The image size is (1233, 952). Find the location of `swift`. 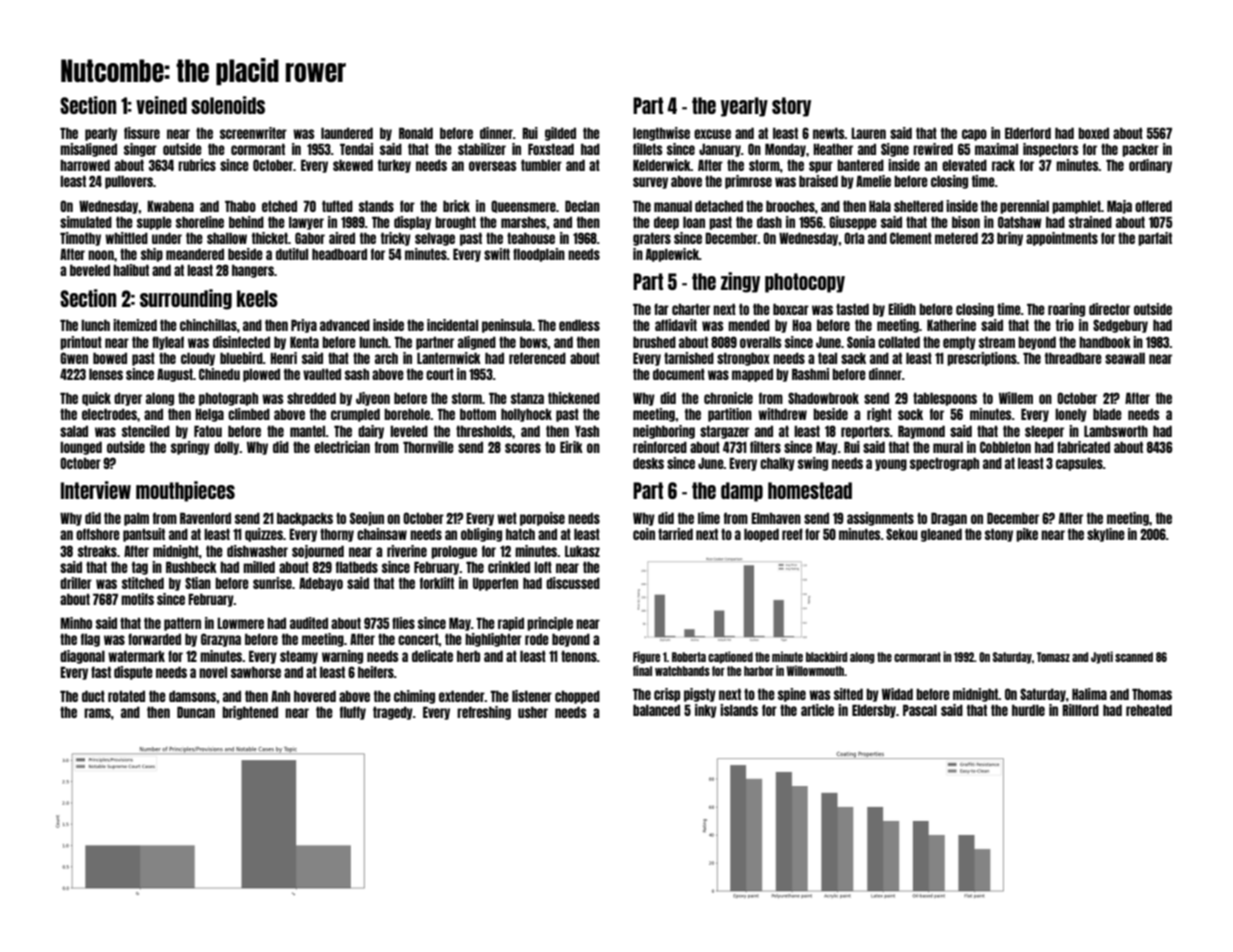

swift is located at coordinates (497, 254).
